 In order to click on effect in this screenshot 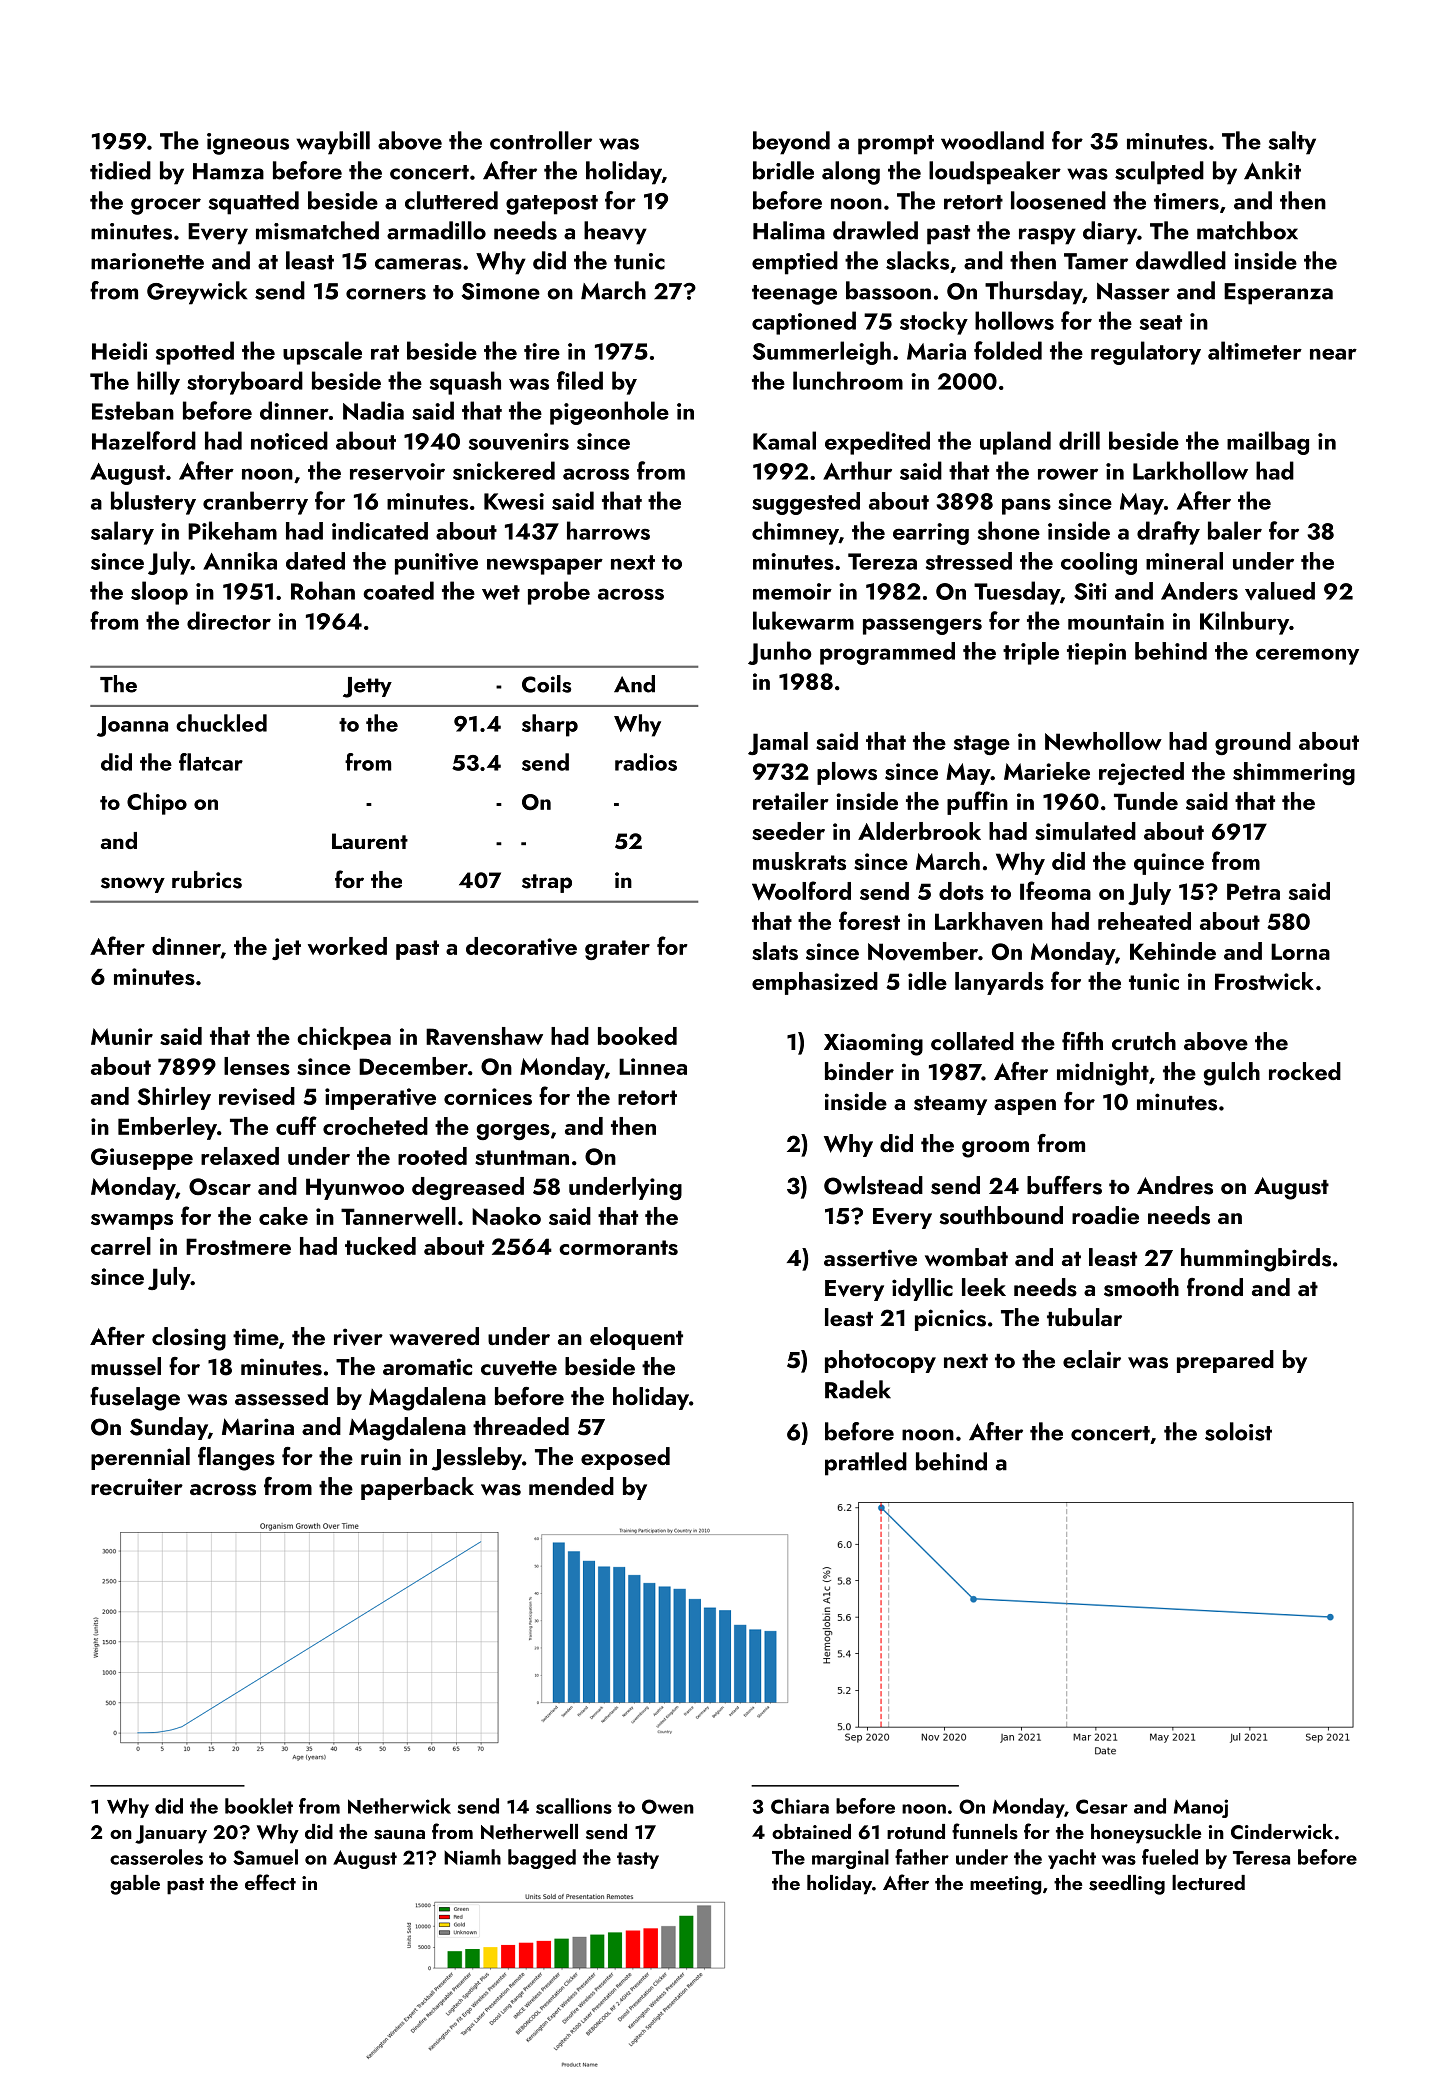, I will do `click(270, 1882)`.
